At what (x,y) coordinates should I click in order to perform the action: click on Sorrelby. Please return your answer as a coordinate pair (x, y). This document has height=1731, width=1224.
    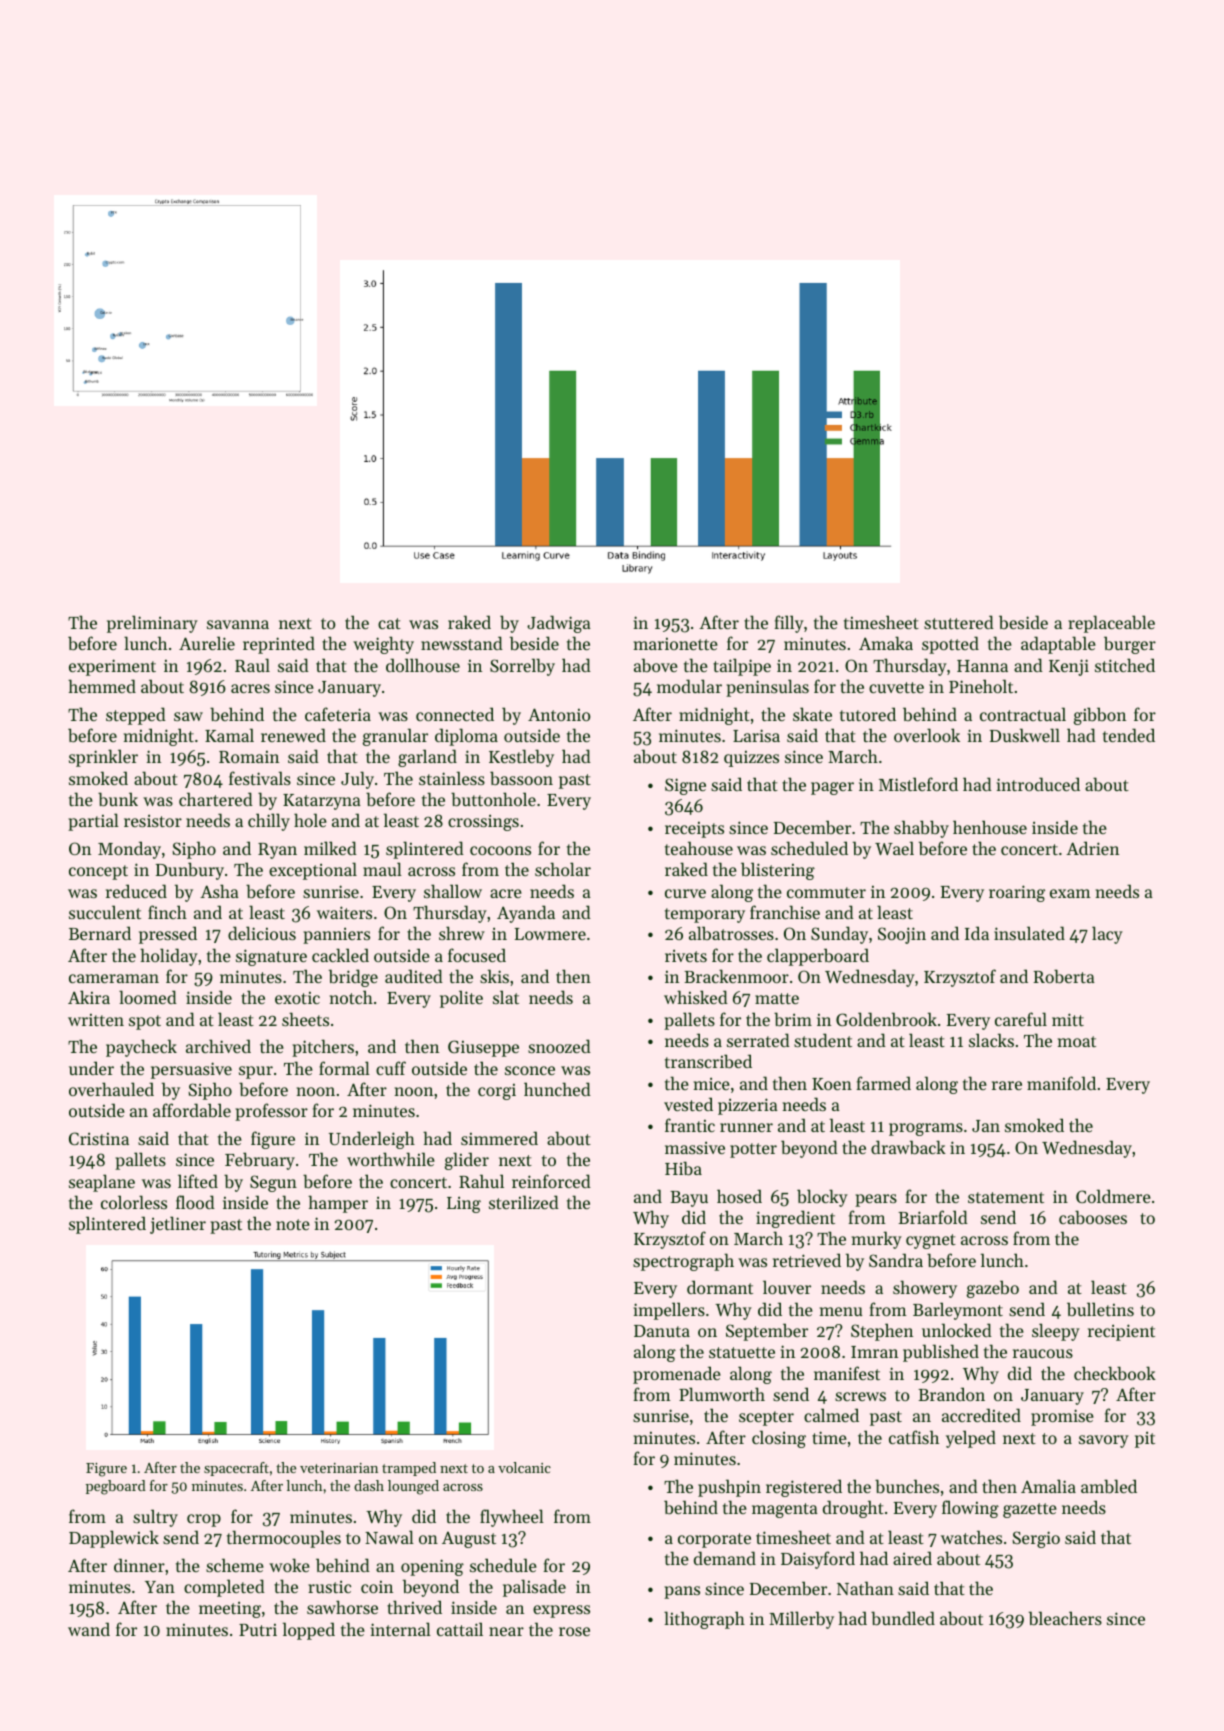
    Looking at the image, I should click on (522, 667).
